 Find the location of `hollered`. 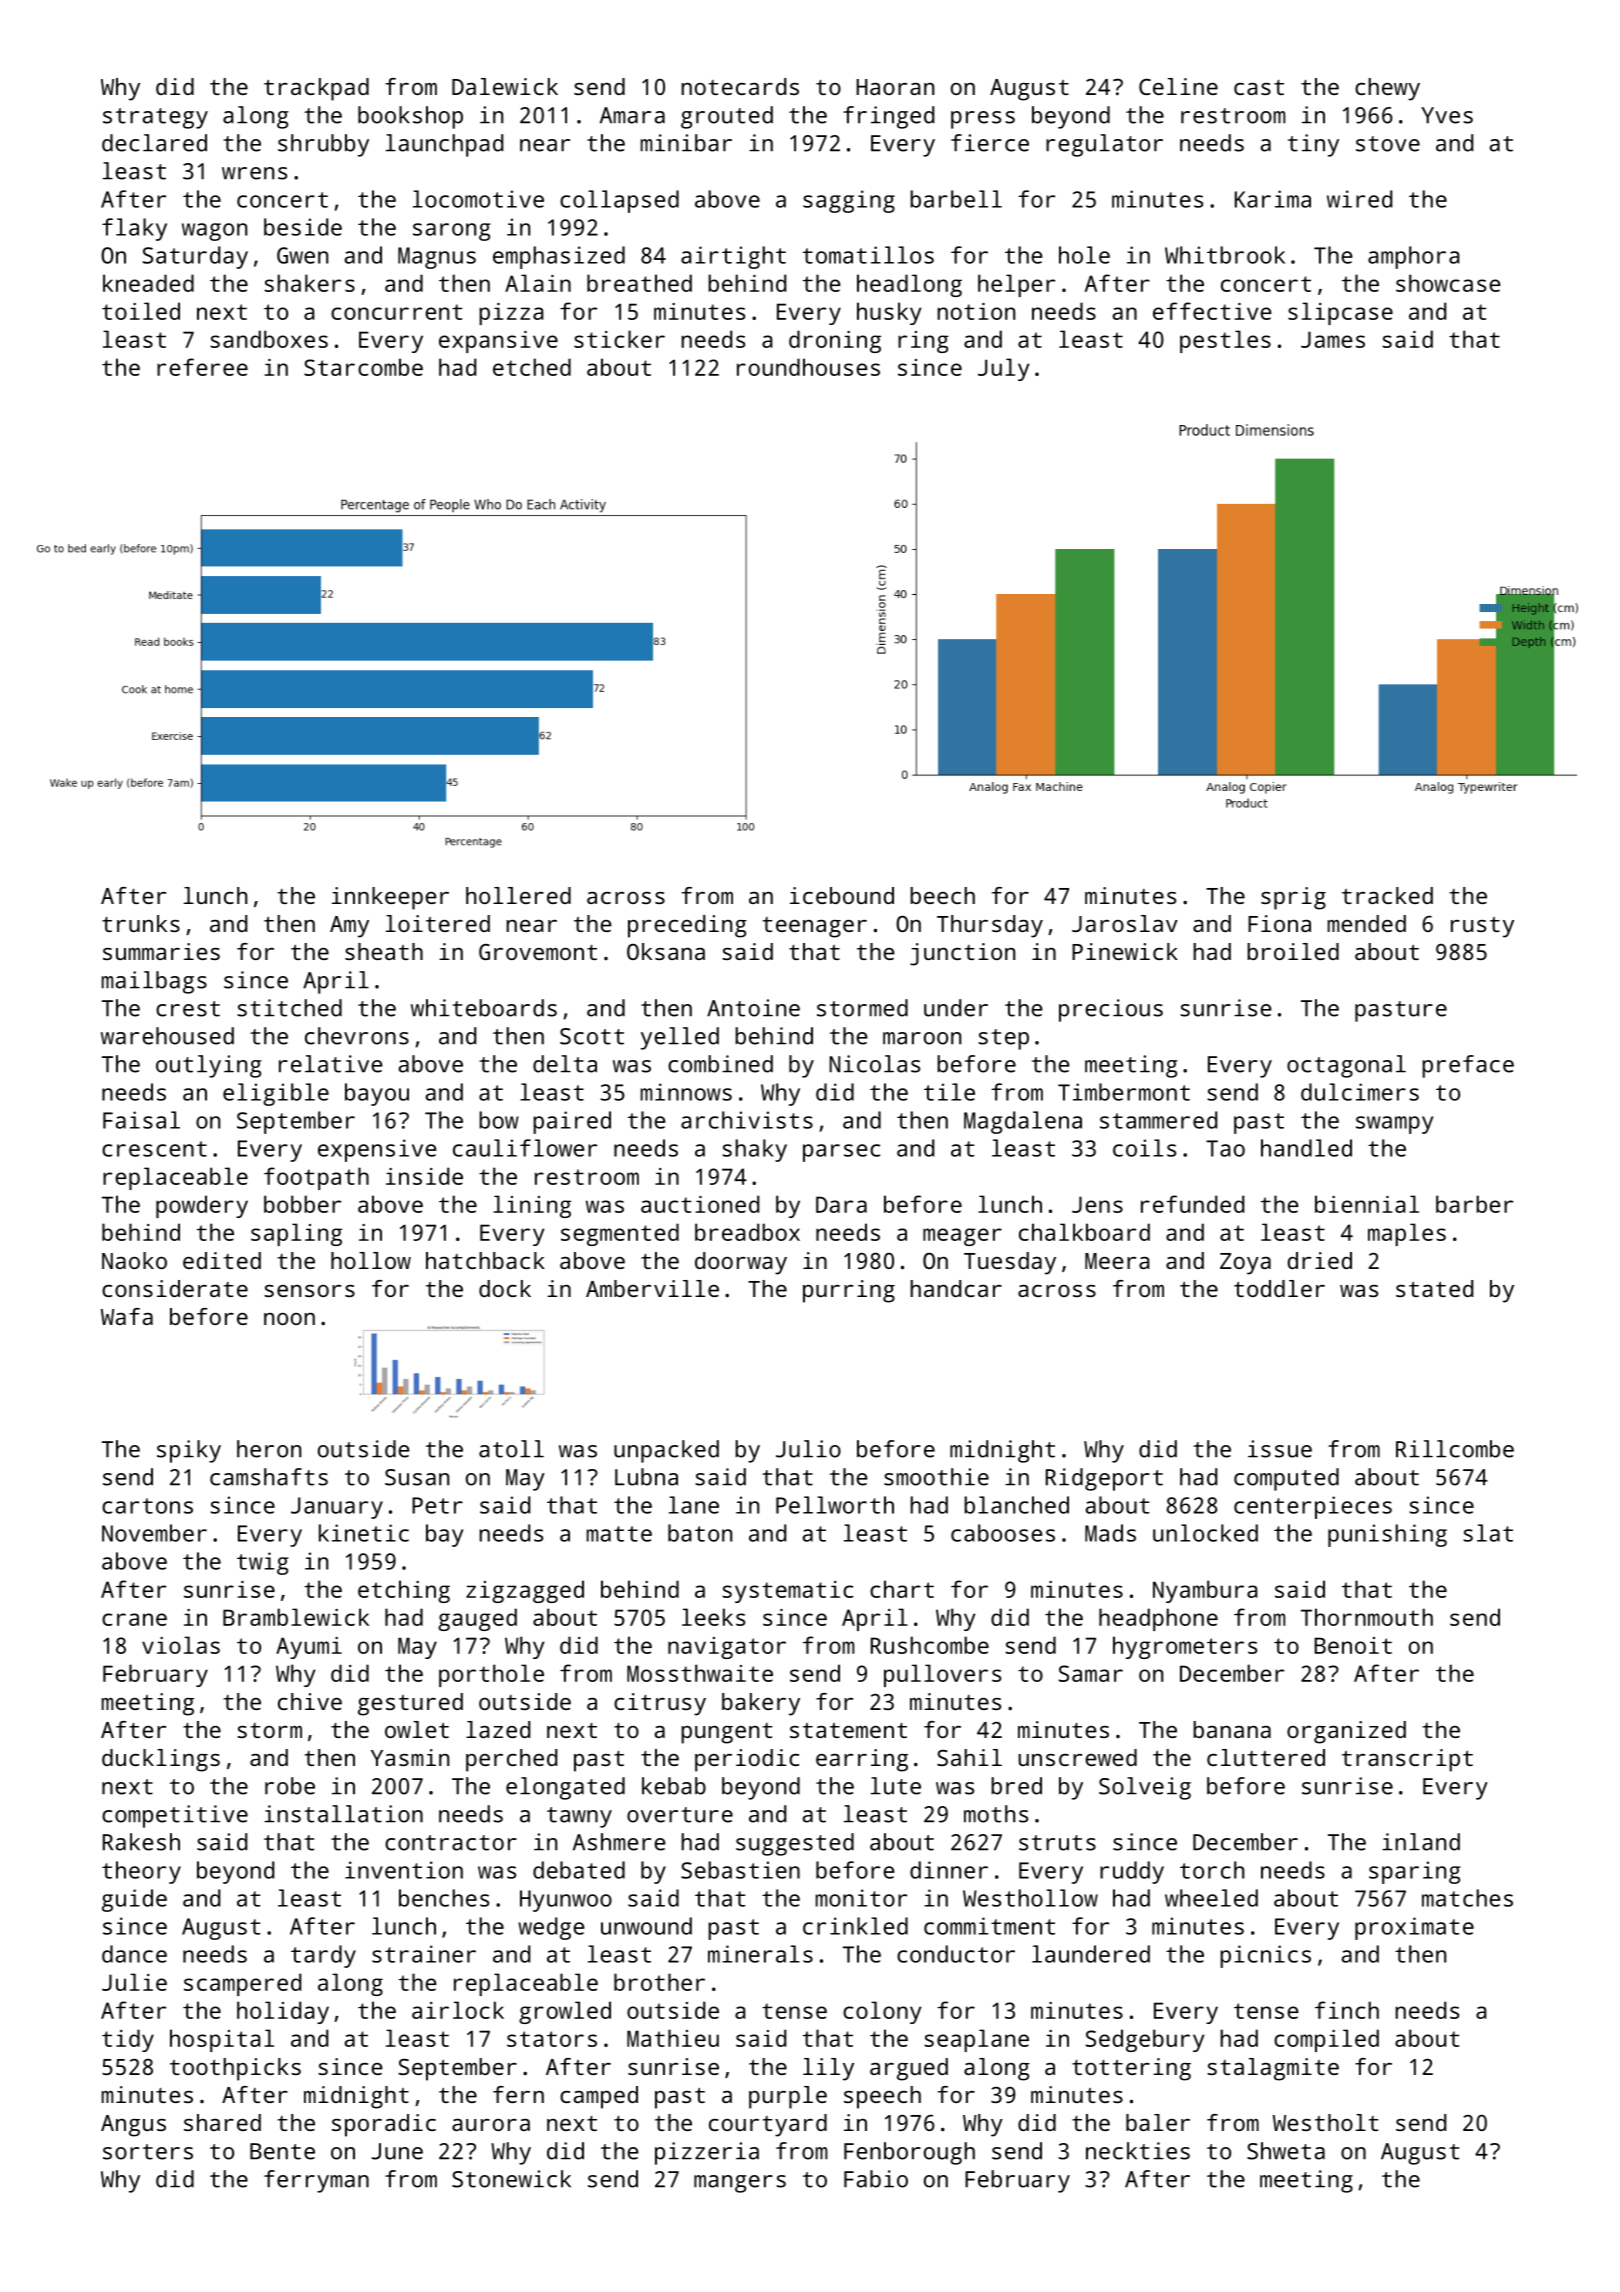

hollered is located at coordinates (518, 895).
